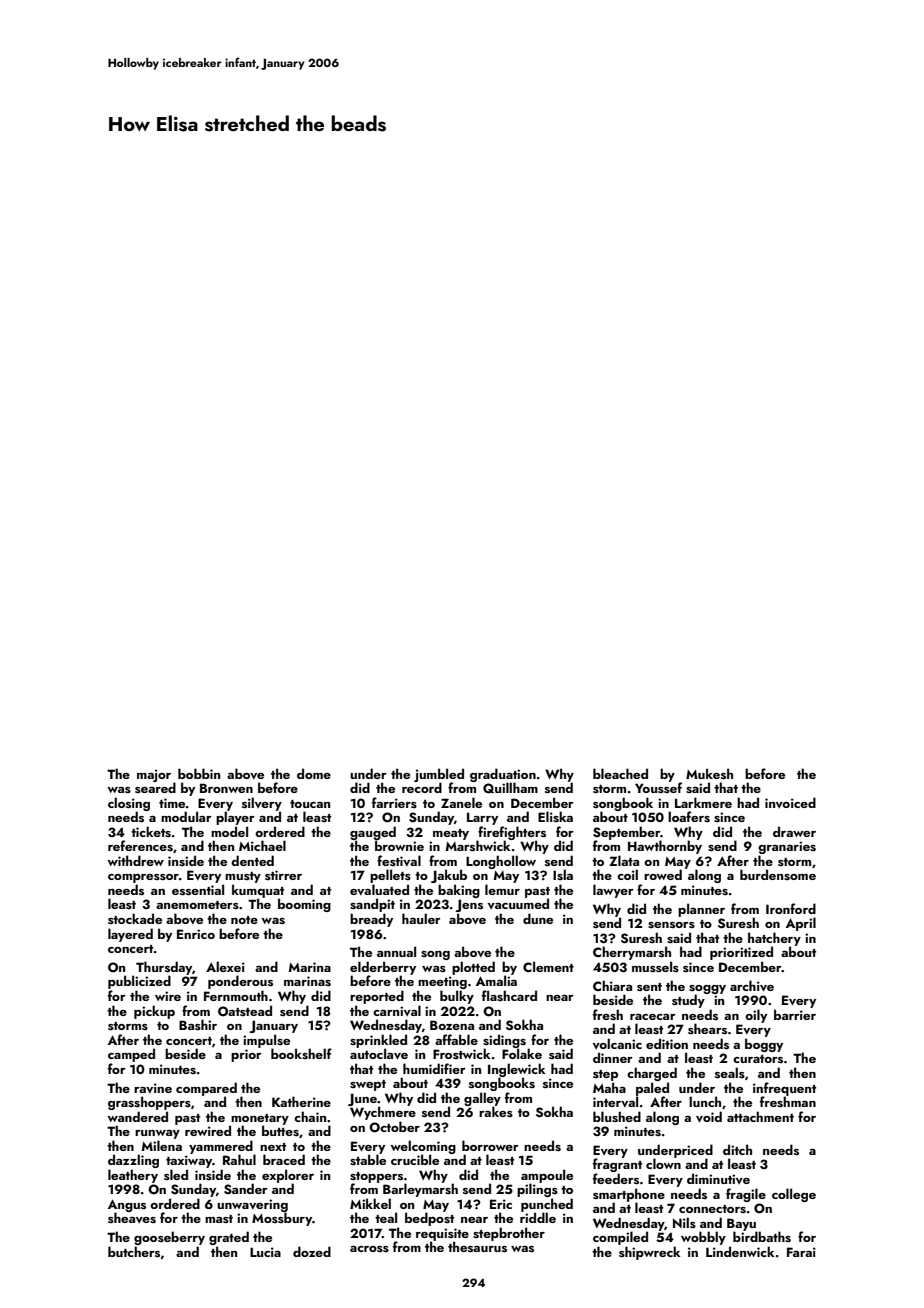 The height and width of the image is (1308, 924). Describe the element at coordinates (265, 1252) in the image. I see `Lucia` at that location.
